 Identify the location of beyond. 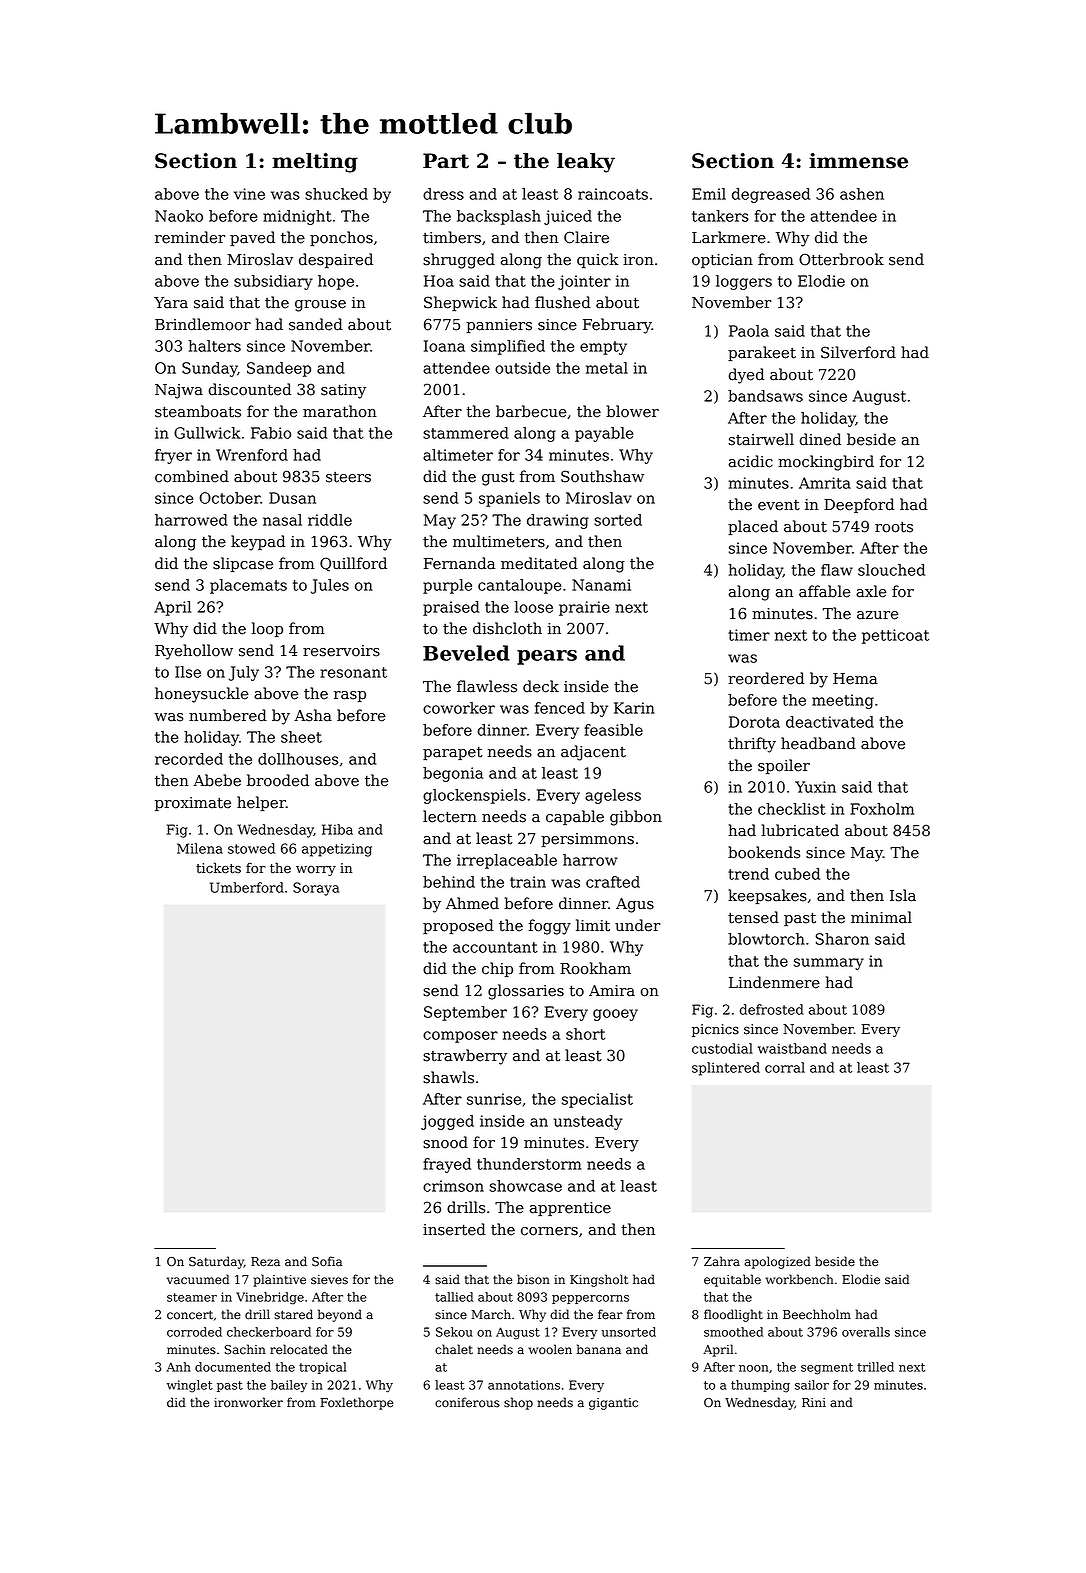
(340, 1315).
